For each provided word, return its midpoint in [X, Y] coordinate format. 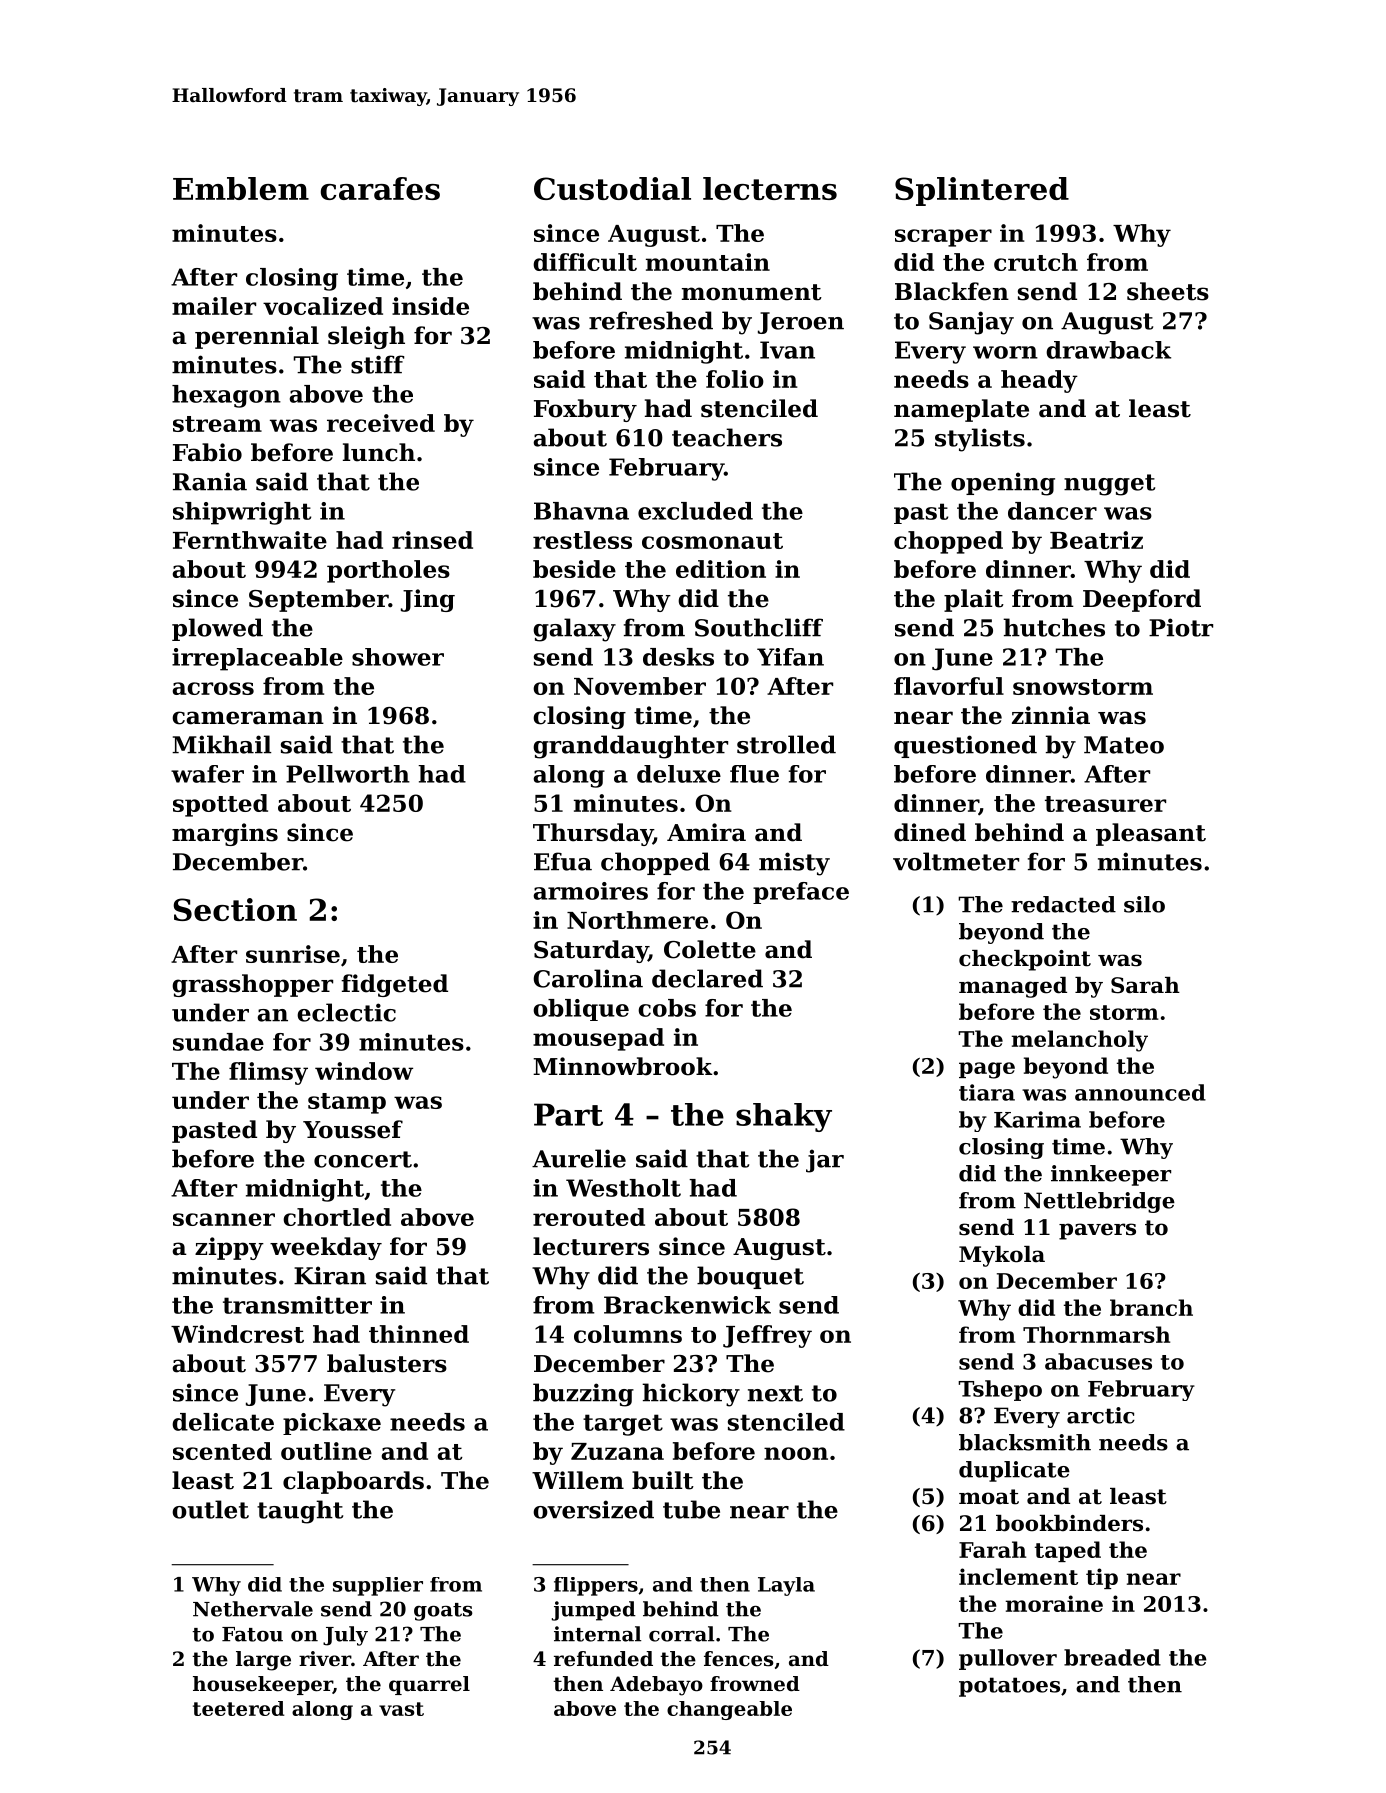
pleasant [1151, 834]
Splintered [982, 191]
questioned [965, 746]
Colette [710, 949]
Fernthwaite [250, 540]
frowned [755, 1684]
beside [574, 569]
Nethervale [253, 1609]
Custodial [612, 188]
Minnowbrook [622, 1066]
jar [825, 1161]
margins [225, 834]
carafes [380, 188]
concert [363, 1159]
